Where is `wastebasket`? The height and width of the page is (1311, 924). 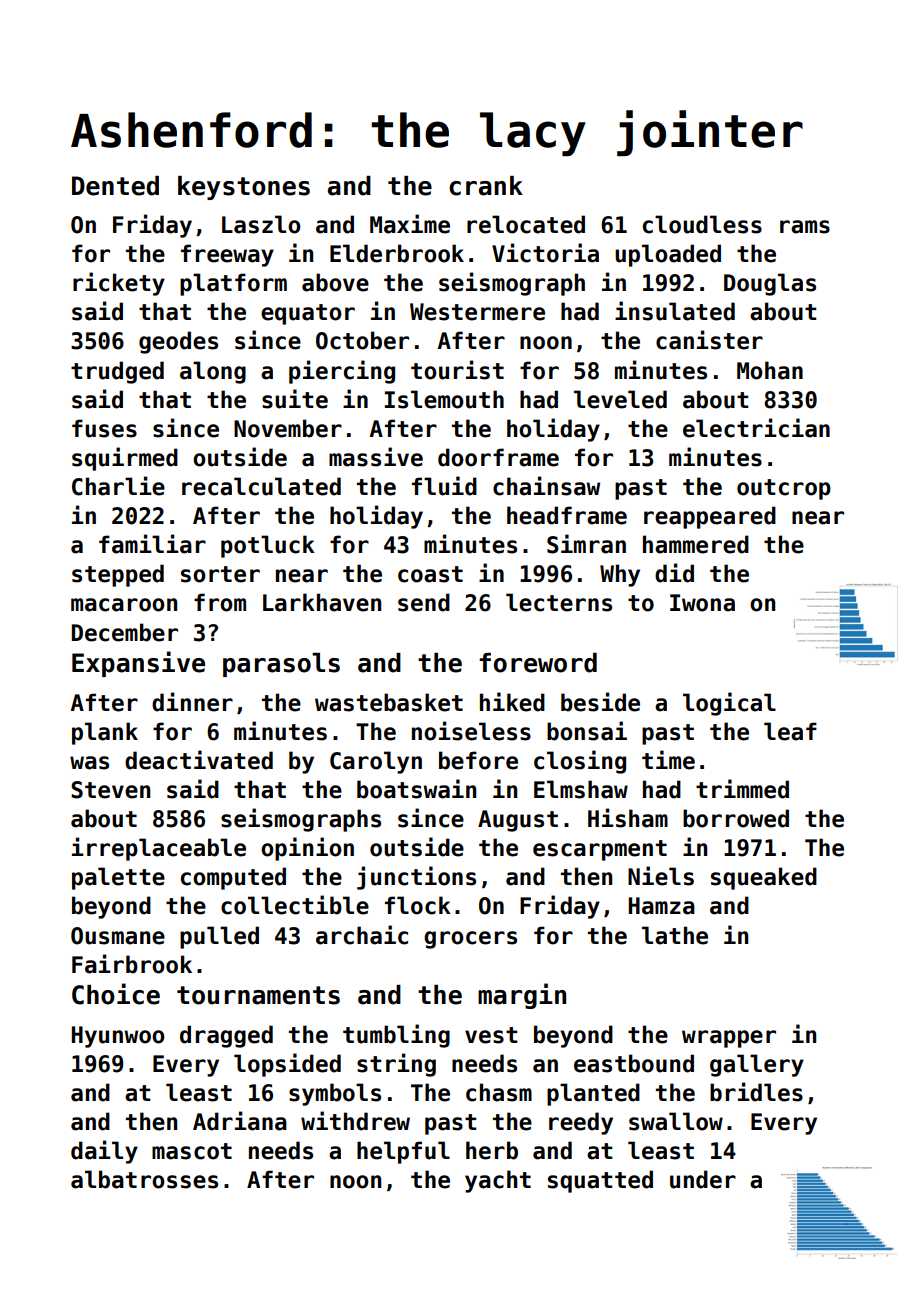
wastebasket is located at coordinates (389, 702).
